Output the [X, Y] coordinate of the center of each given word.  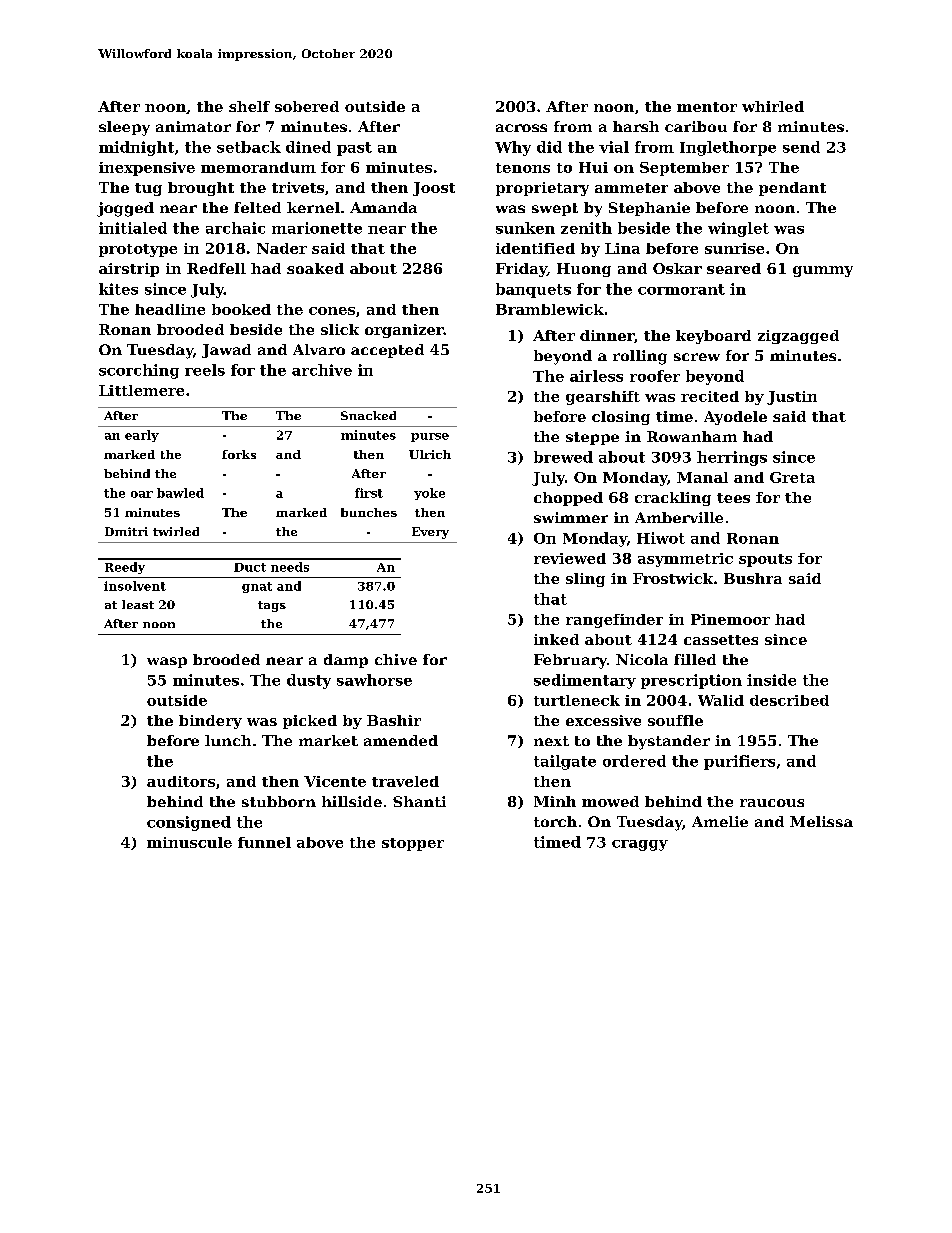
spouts [765, 560]
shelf [249, 106]
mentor [707, 107]
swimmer [571, 517]
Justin [792, 398]
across [521, 128]
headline [170, 309]
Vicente [335, 781]
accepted [387, 351]
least [138, 604]
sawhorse [374, 680]
